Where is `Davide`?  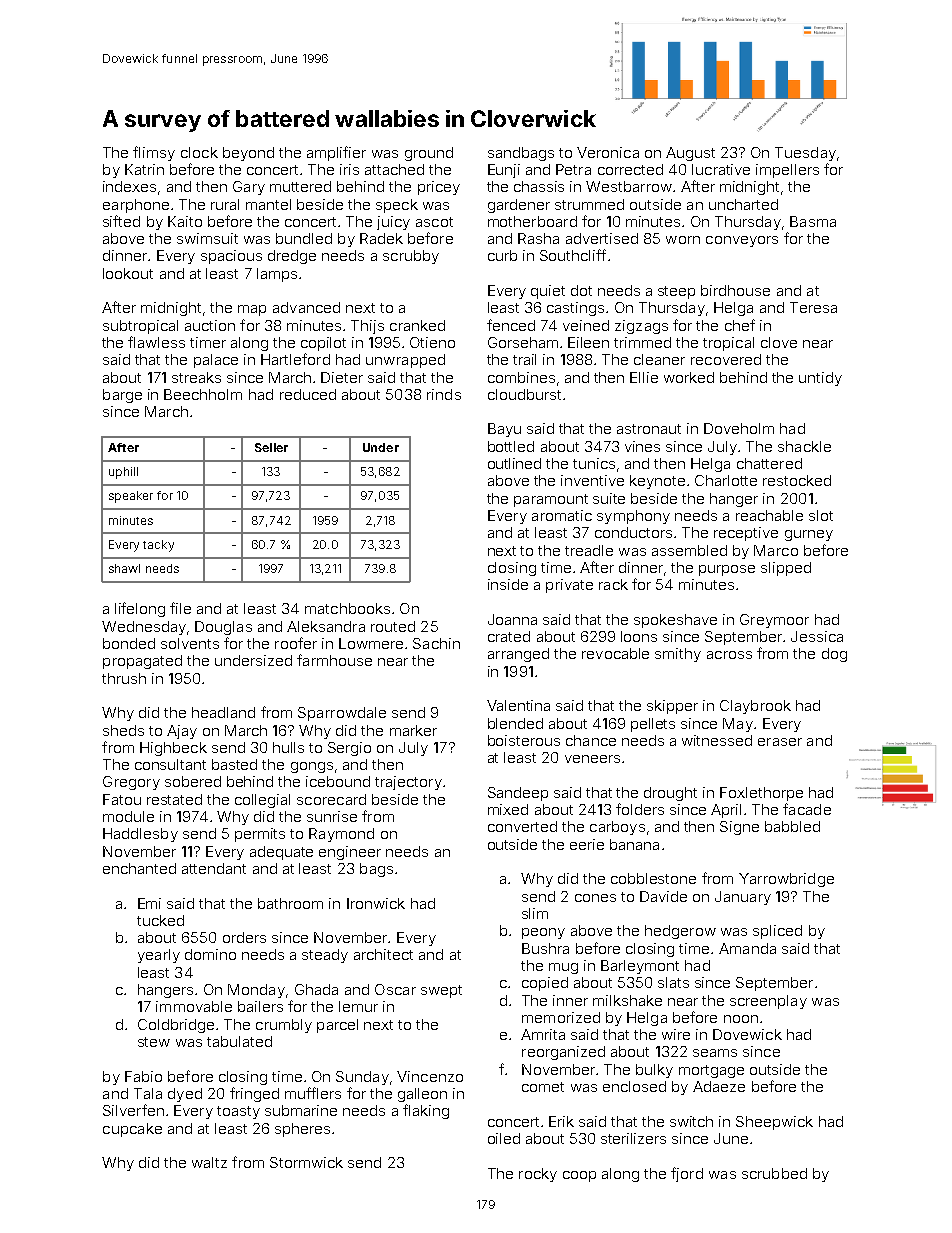 Davide is located at coordinates (663, 896).
